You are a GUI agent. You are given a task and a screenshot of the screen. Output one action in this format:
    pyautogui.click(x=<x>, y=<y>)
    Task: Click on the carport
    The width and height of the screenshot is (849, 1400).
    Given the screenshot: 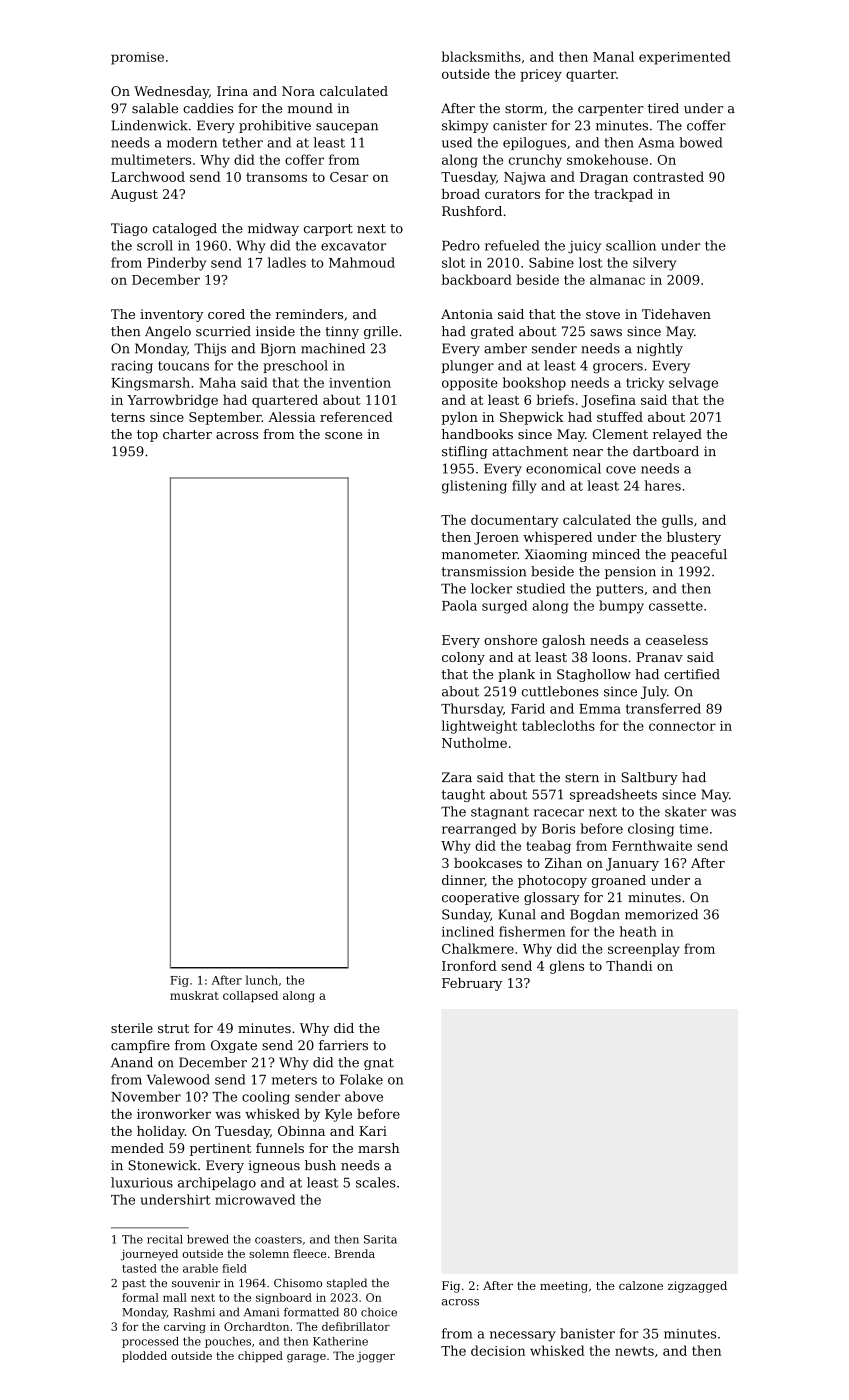 What is the action you would take?
    pyautogui.click(x=328, y=230)
